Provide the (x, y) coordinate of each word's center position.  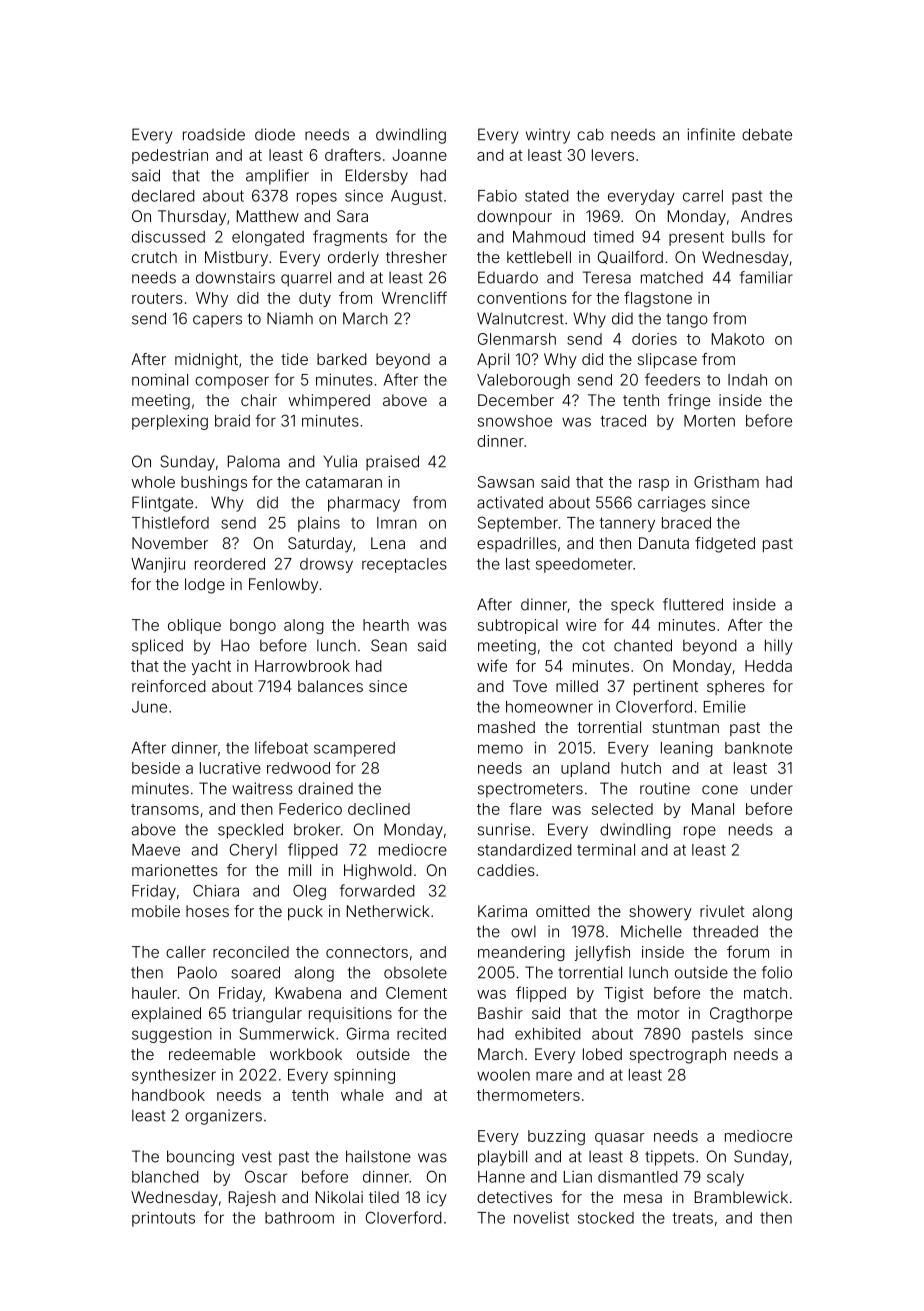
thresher (416, 257)
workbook (306, 1054)
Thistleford (170, 522)
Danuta (664, 543)
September (518, 524)
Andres (766, 216)
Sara (352, 216)
